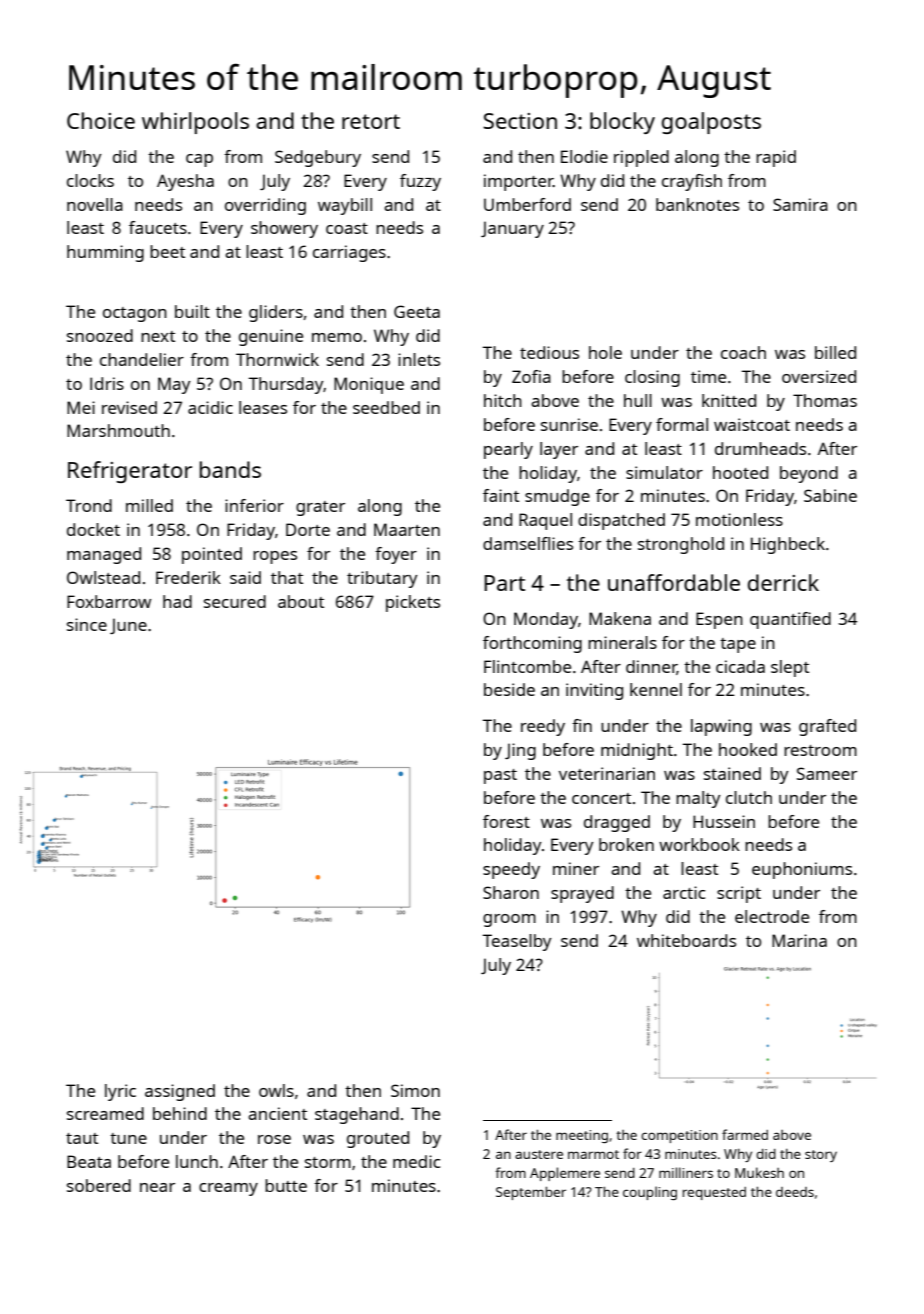 The image size is (924, 1314). I want to click on motionless, so click(739, 519).
